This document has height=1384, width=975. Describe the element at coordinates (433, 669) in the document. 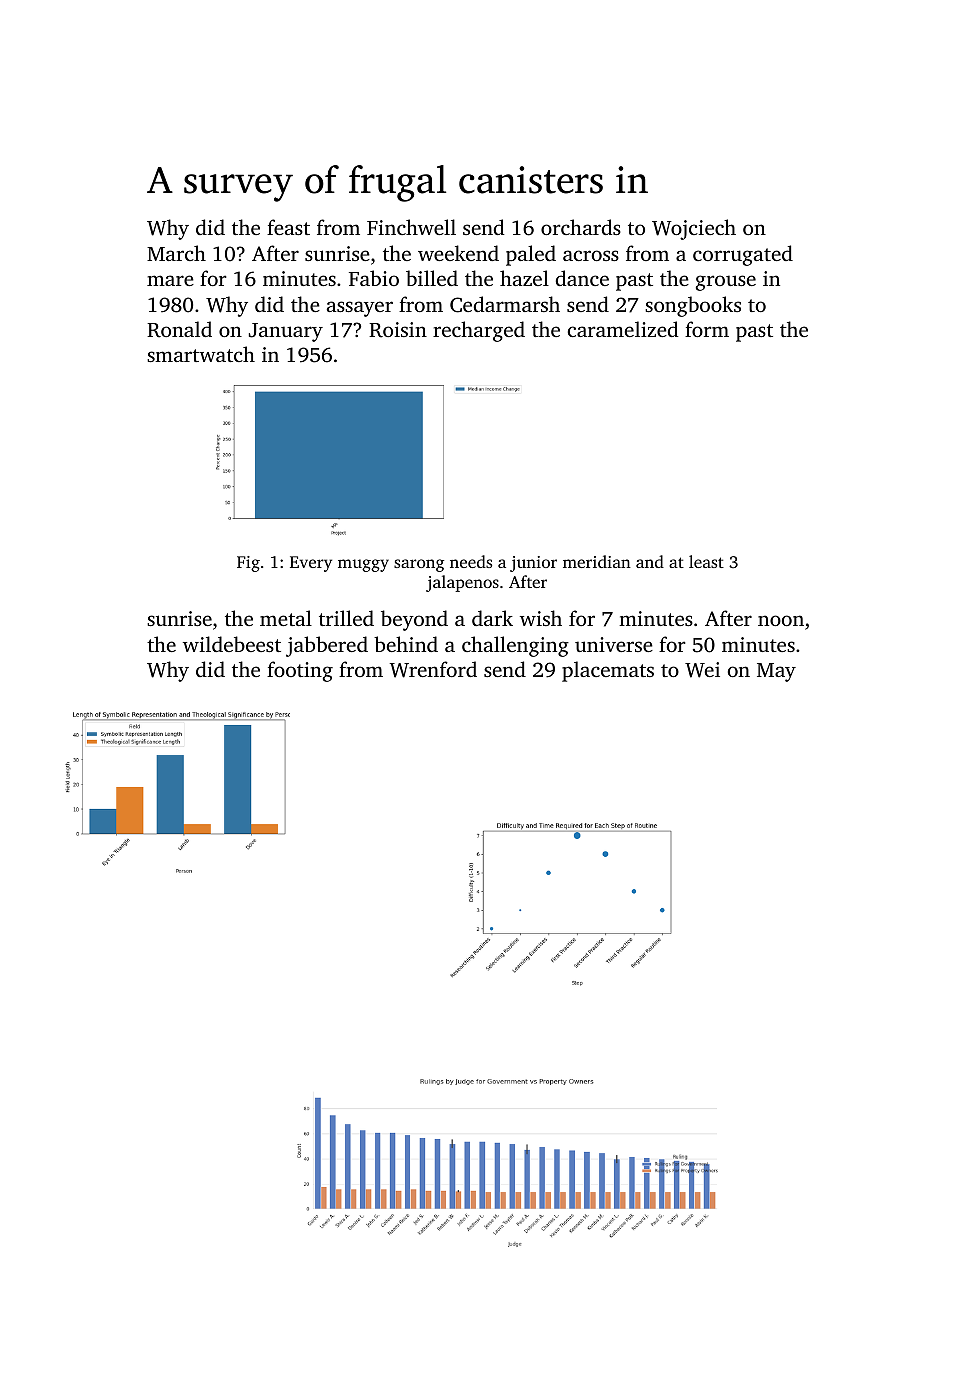

I see `Wrenford` at that location.
